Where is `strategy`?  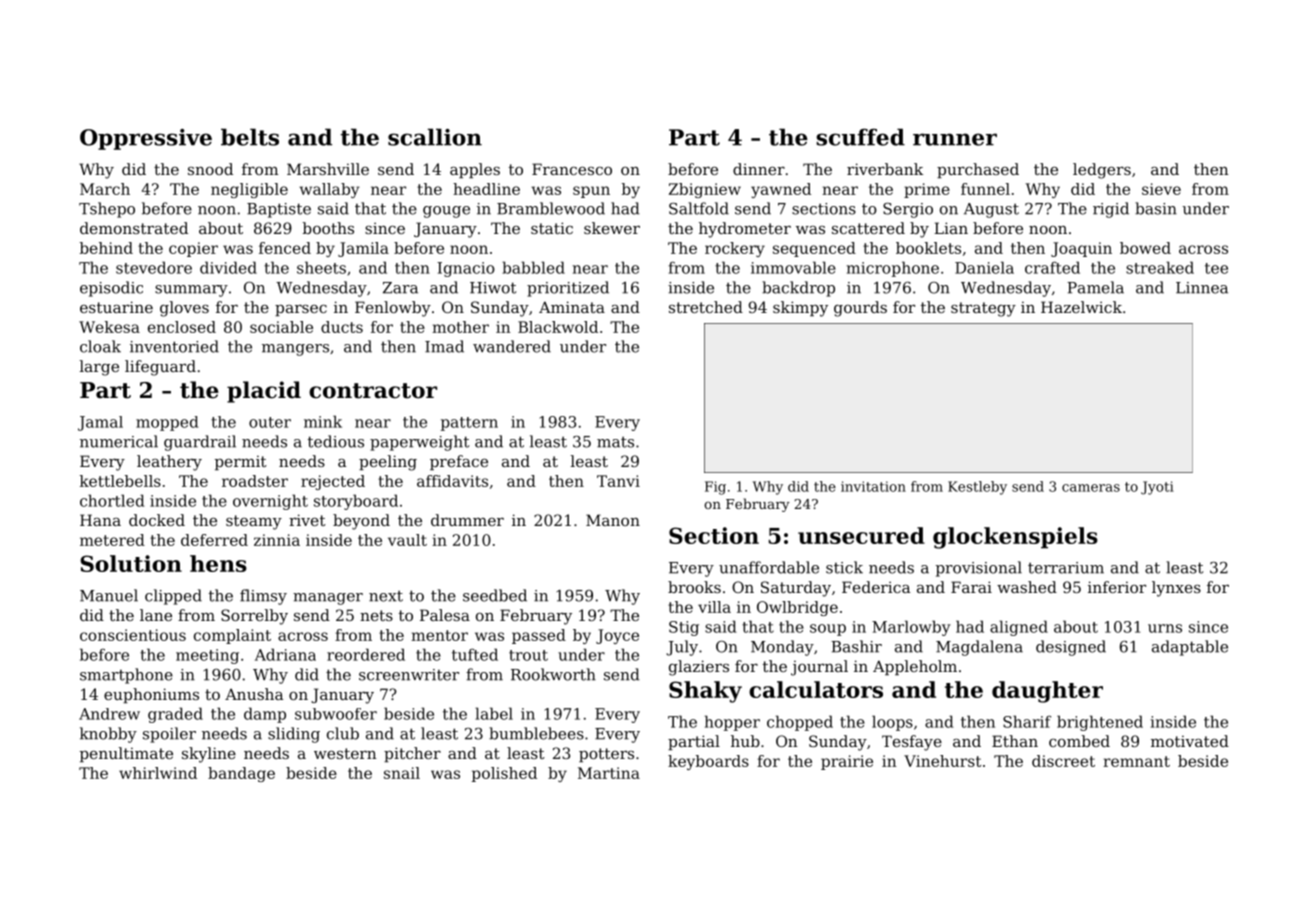
strategy is located at coordinates (983, 309).
